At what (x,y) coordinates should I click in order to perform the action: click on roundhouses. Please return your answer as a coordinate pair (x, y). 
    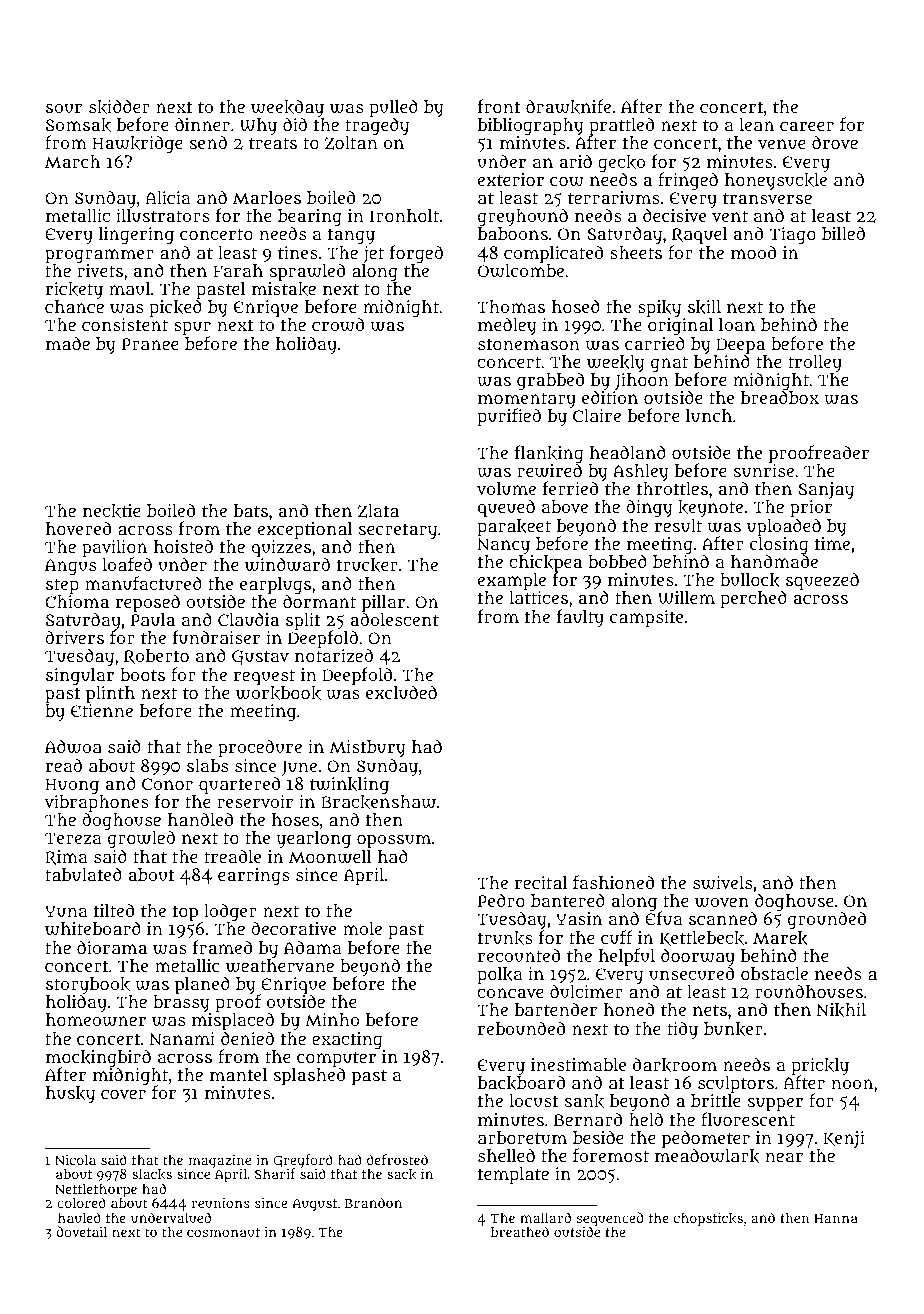
    Looking at the image, I should click on (809, 991).
